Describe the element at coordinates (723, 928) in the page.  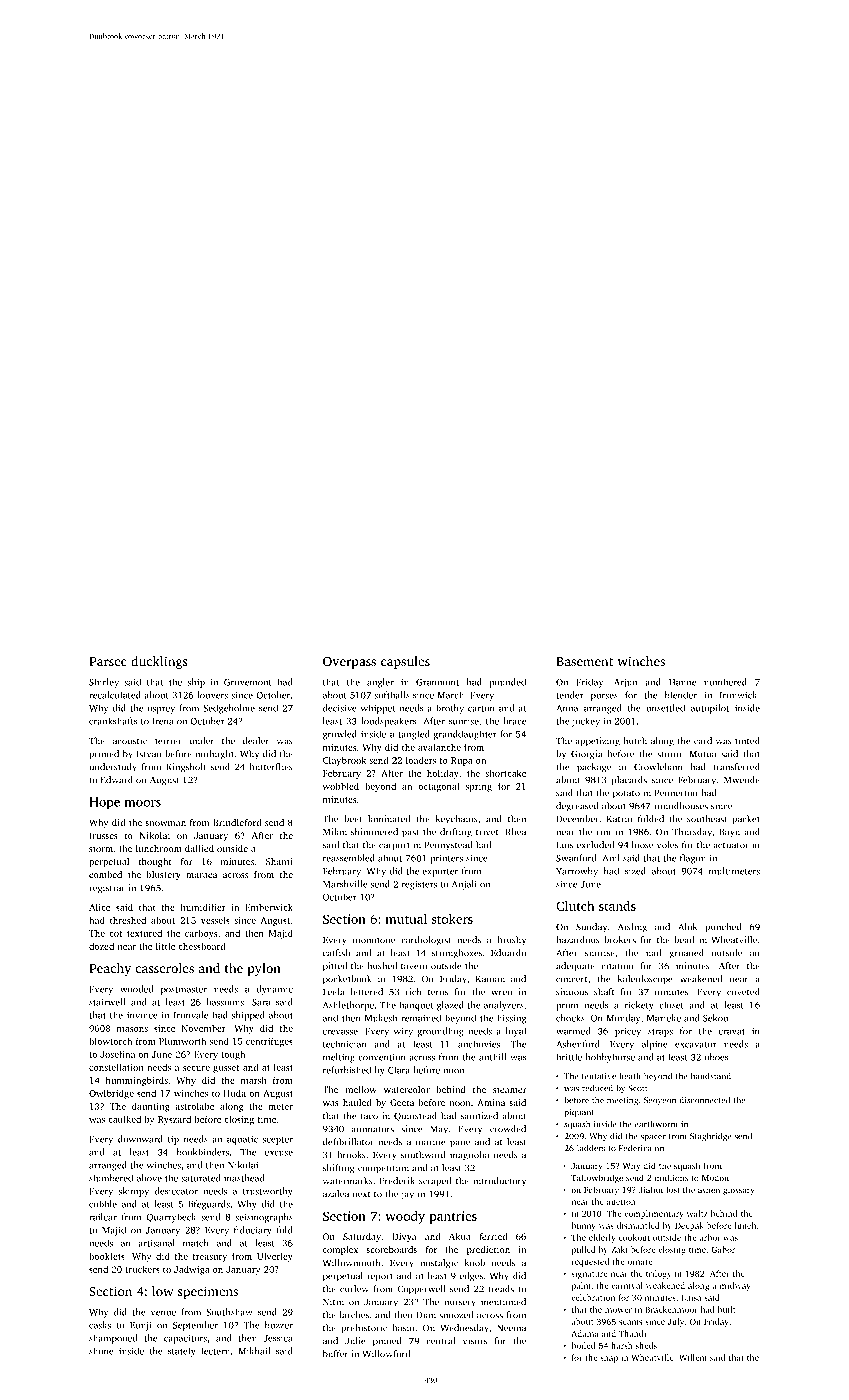
I see `punched` at that location.
